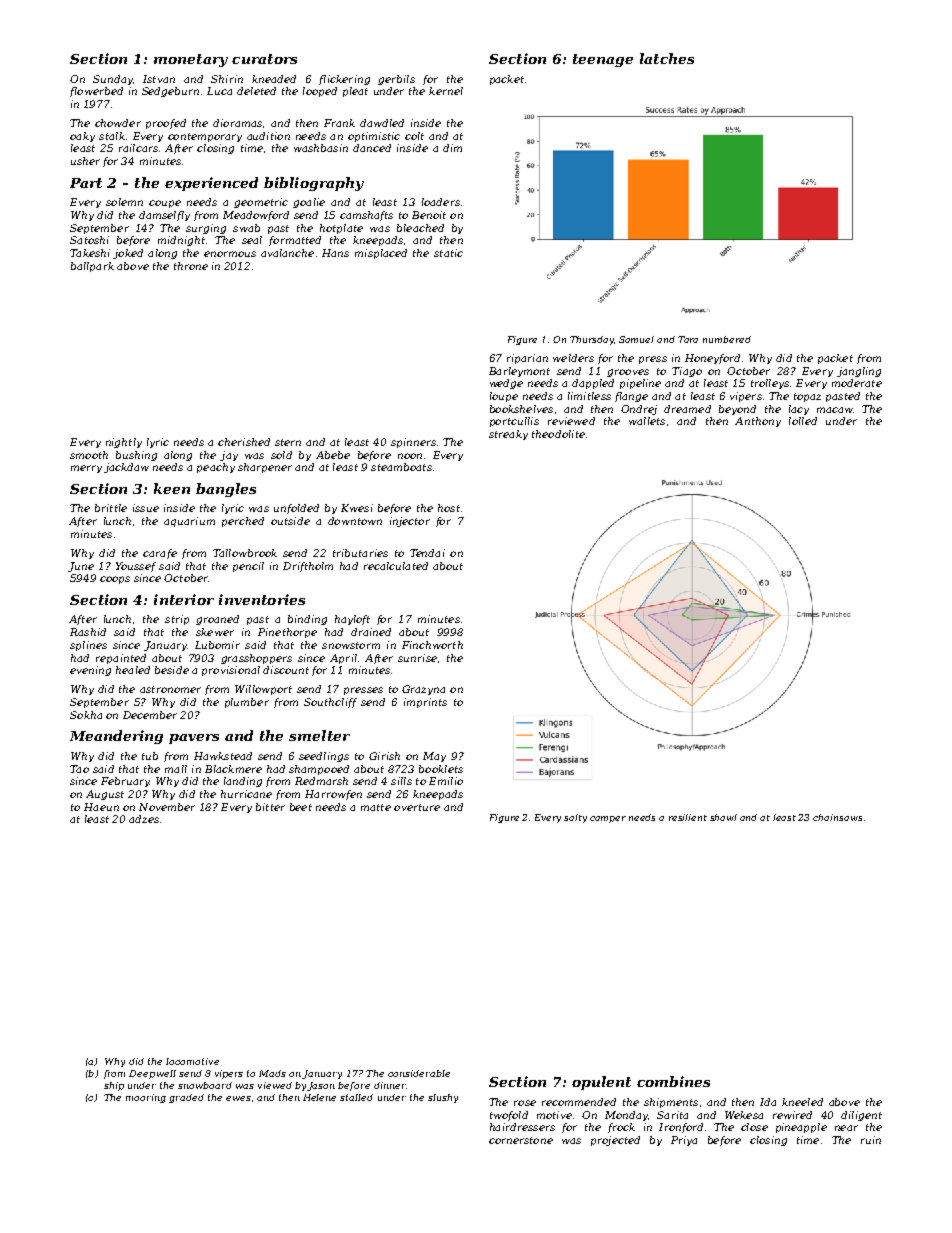 The image size is (952, 1233). I want to click on adzes, so click(144, 819).
